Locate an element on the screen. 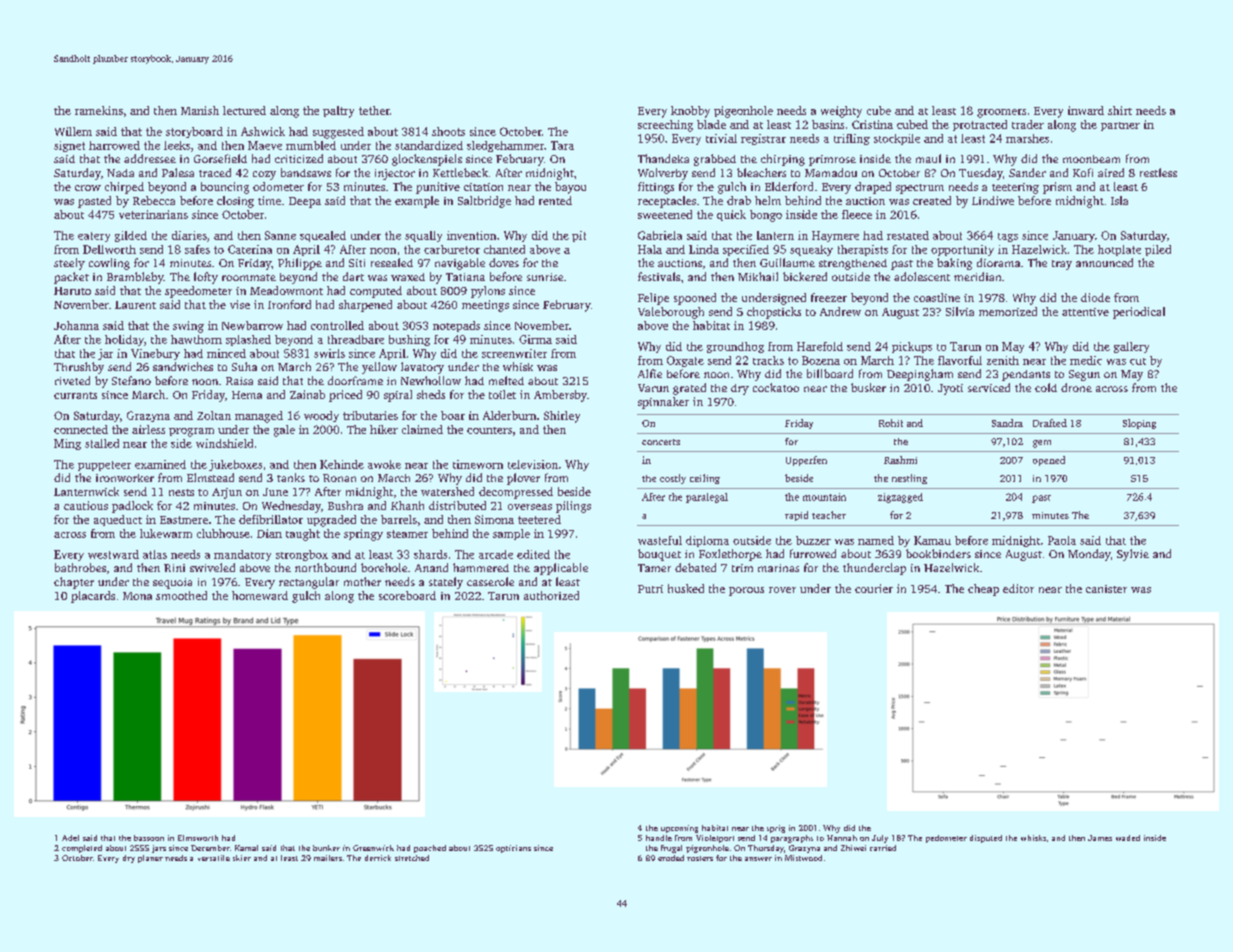 The height and width of the screenshot is (952, 1233). shirt is located at coordinates (1120, 110).
